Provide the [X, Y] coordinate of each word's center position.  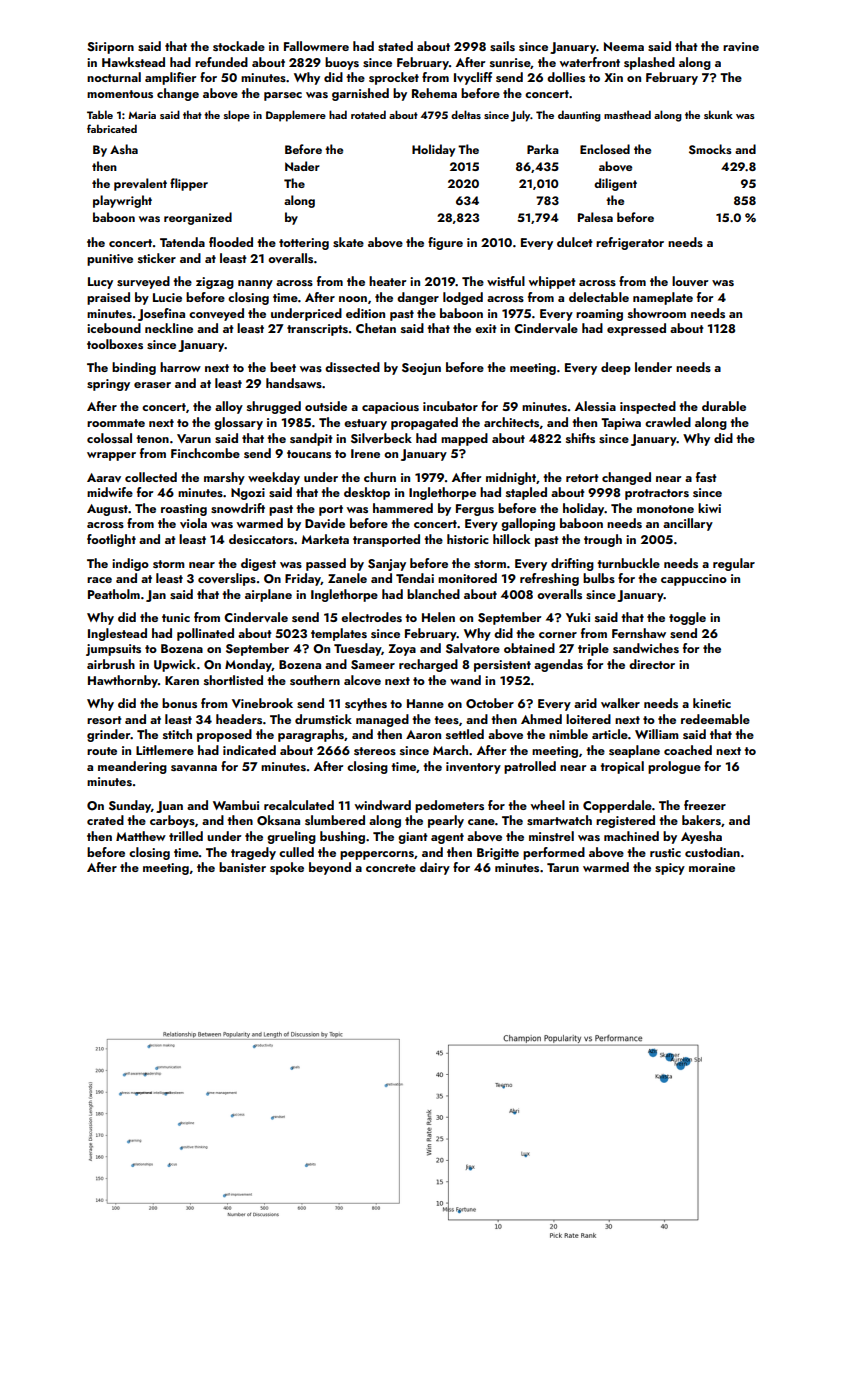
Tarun [563, 867]
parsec [283, 96]
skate [348, 242]
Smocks [710, 149]
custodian [712, 852]
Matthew [141, 836]
